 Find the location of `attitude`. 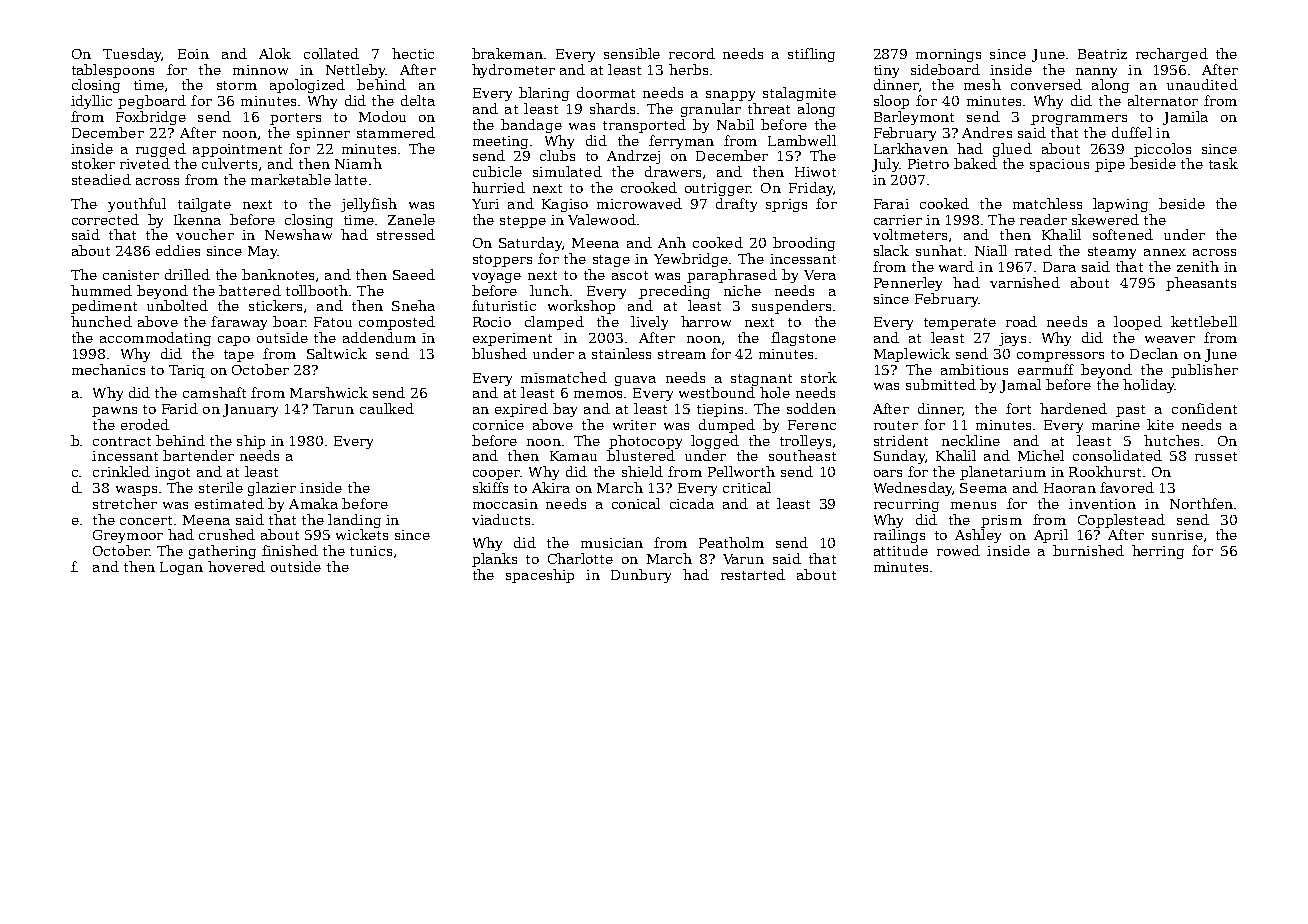

attitude is located at coordinates (901, 550).
